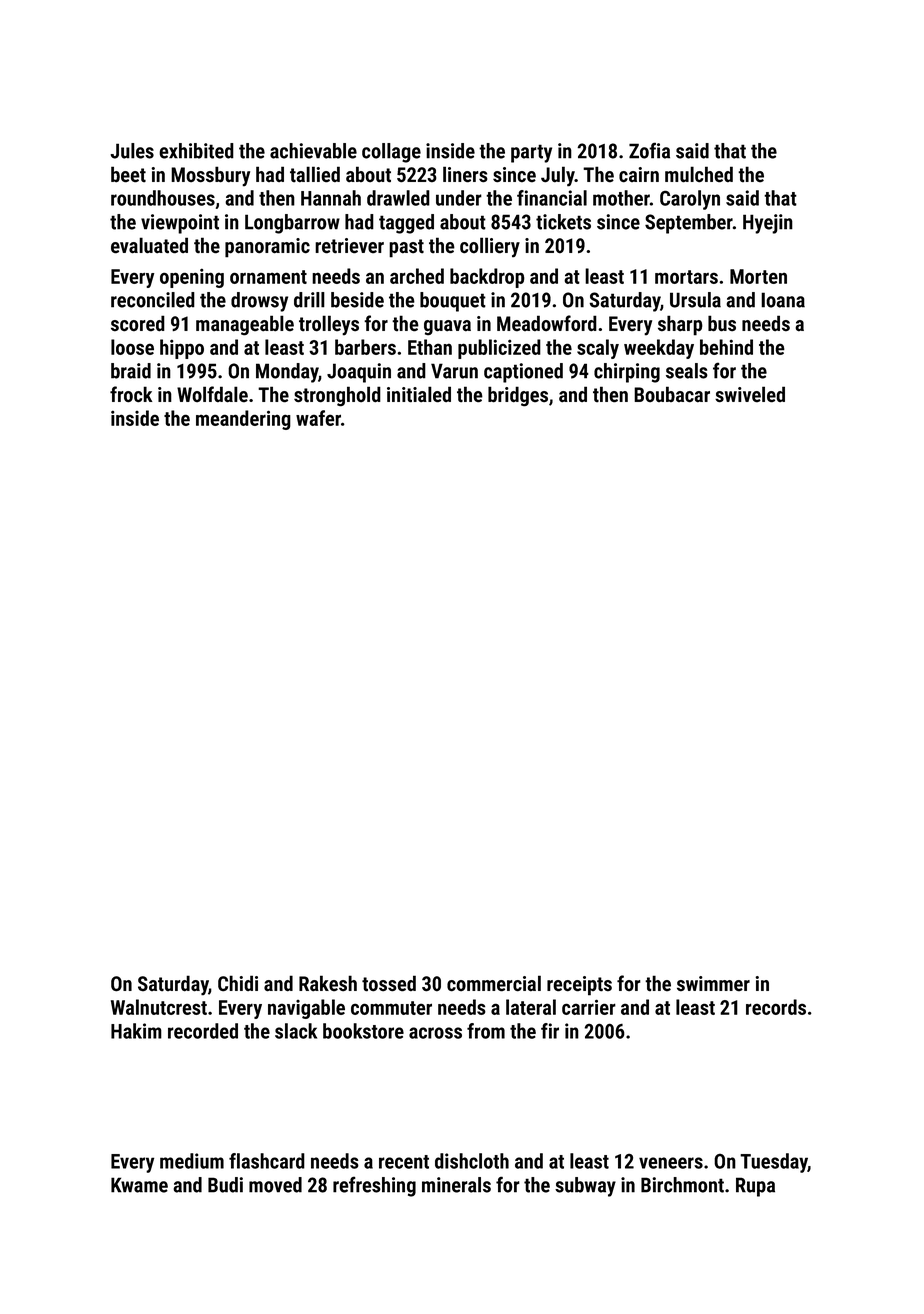 The image size is (924, 1314). I want to click on Meadowford, so click(547, 323).
